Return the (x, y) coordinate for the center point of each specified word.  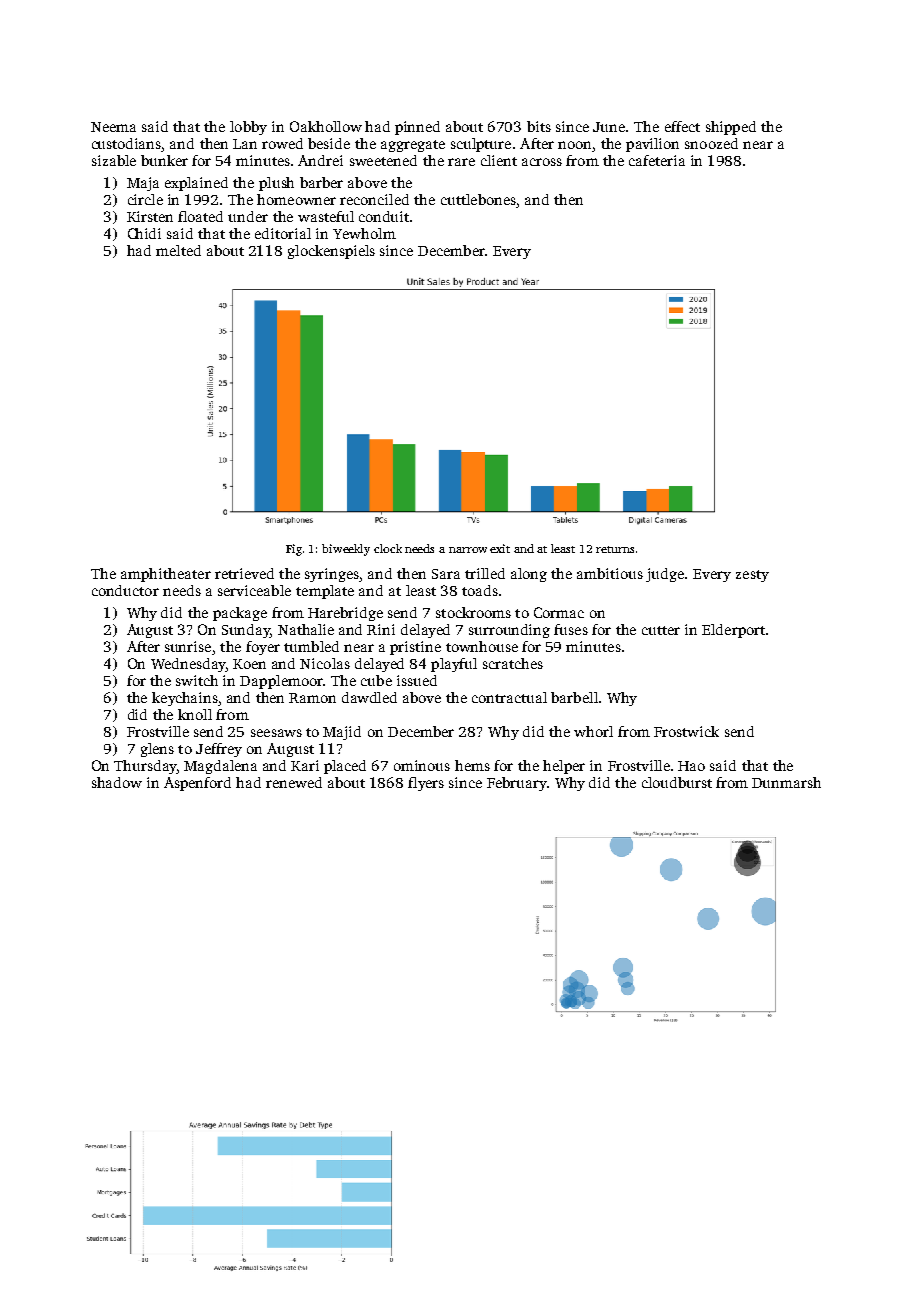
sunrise (188, 646)
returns (615, 549)
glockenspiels (331, 252)
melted (178, 250)
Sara (446, 574)
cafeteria (657, 160)
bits (539, 126)
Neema (113, 127)
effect (682, 126)
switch (197, 680)
